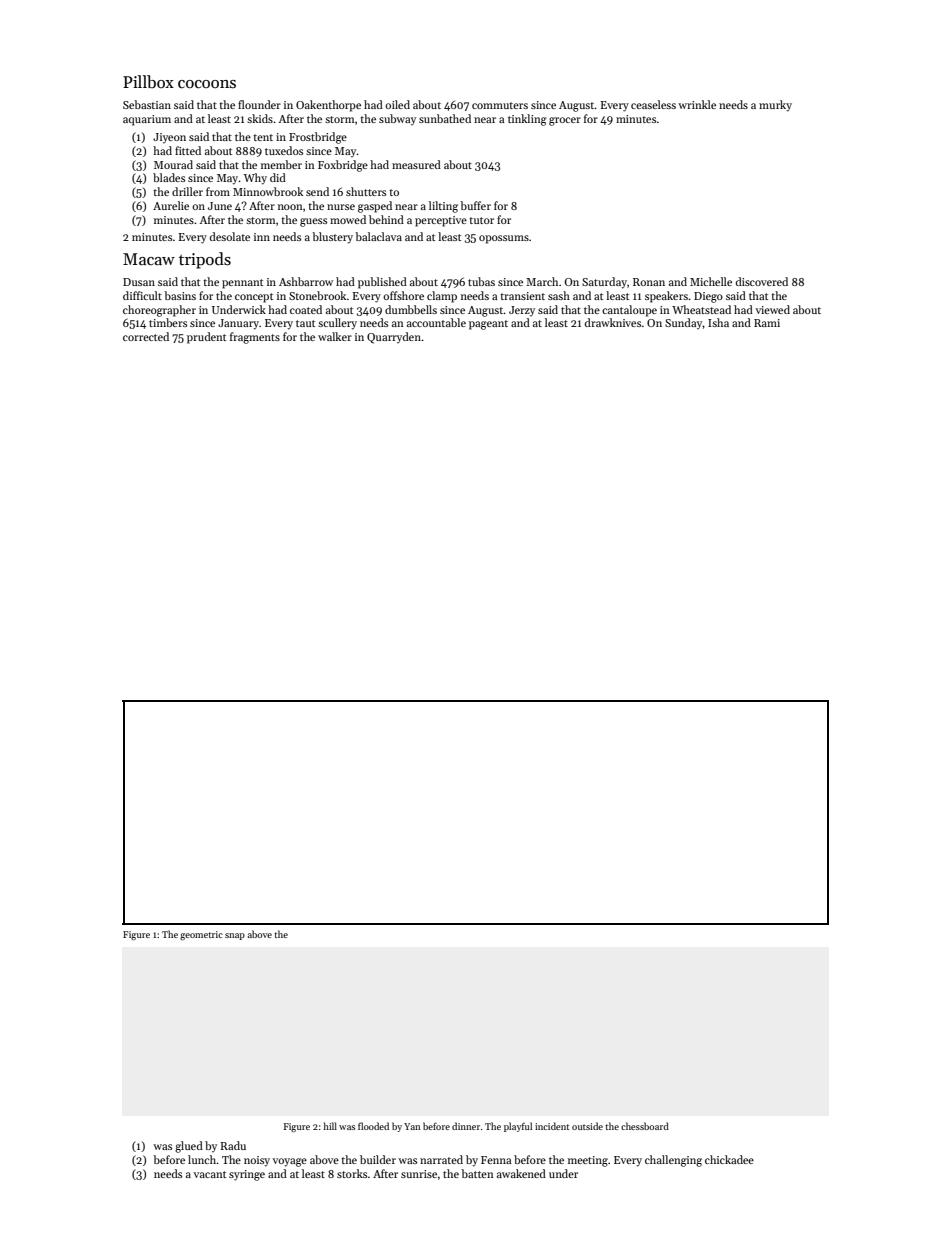  Describe the element at coordinates (645, 1126) in the image. I see `chessboard` at that location.
